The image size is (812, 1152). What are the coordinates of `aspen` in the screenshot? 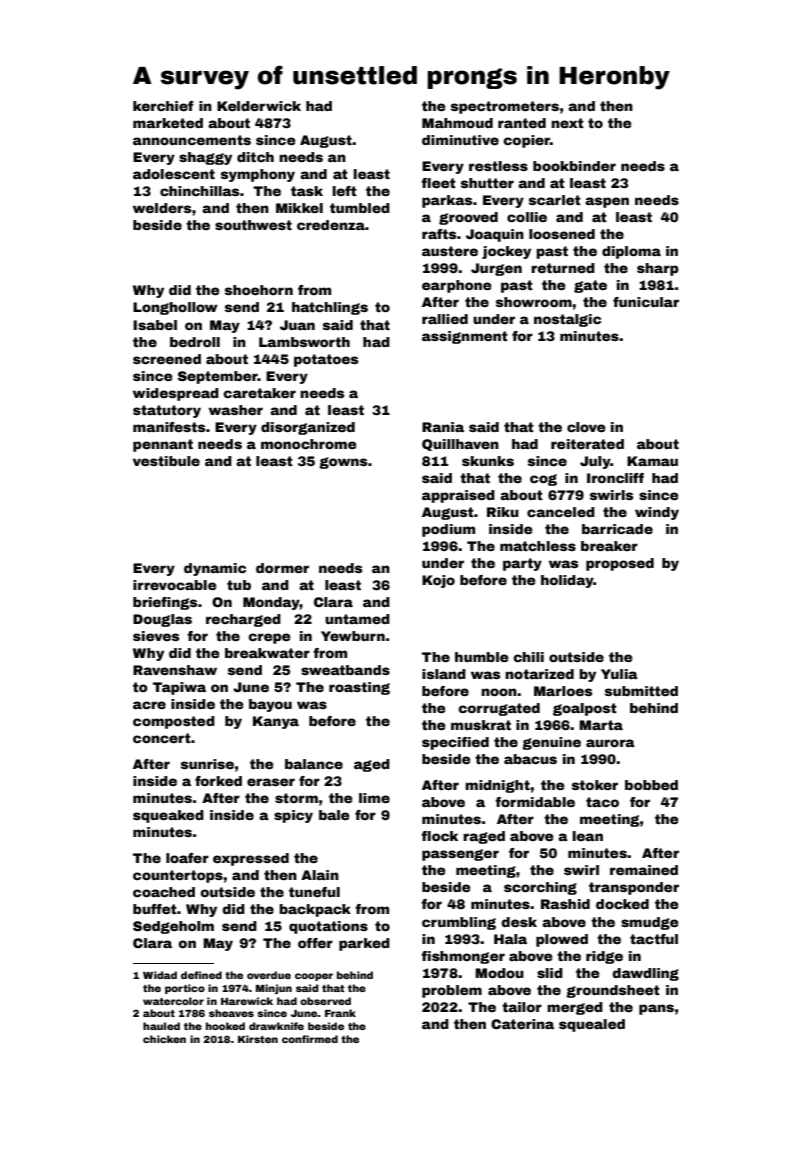 It's located at (607, 202).
